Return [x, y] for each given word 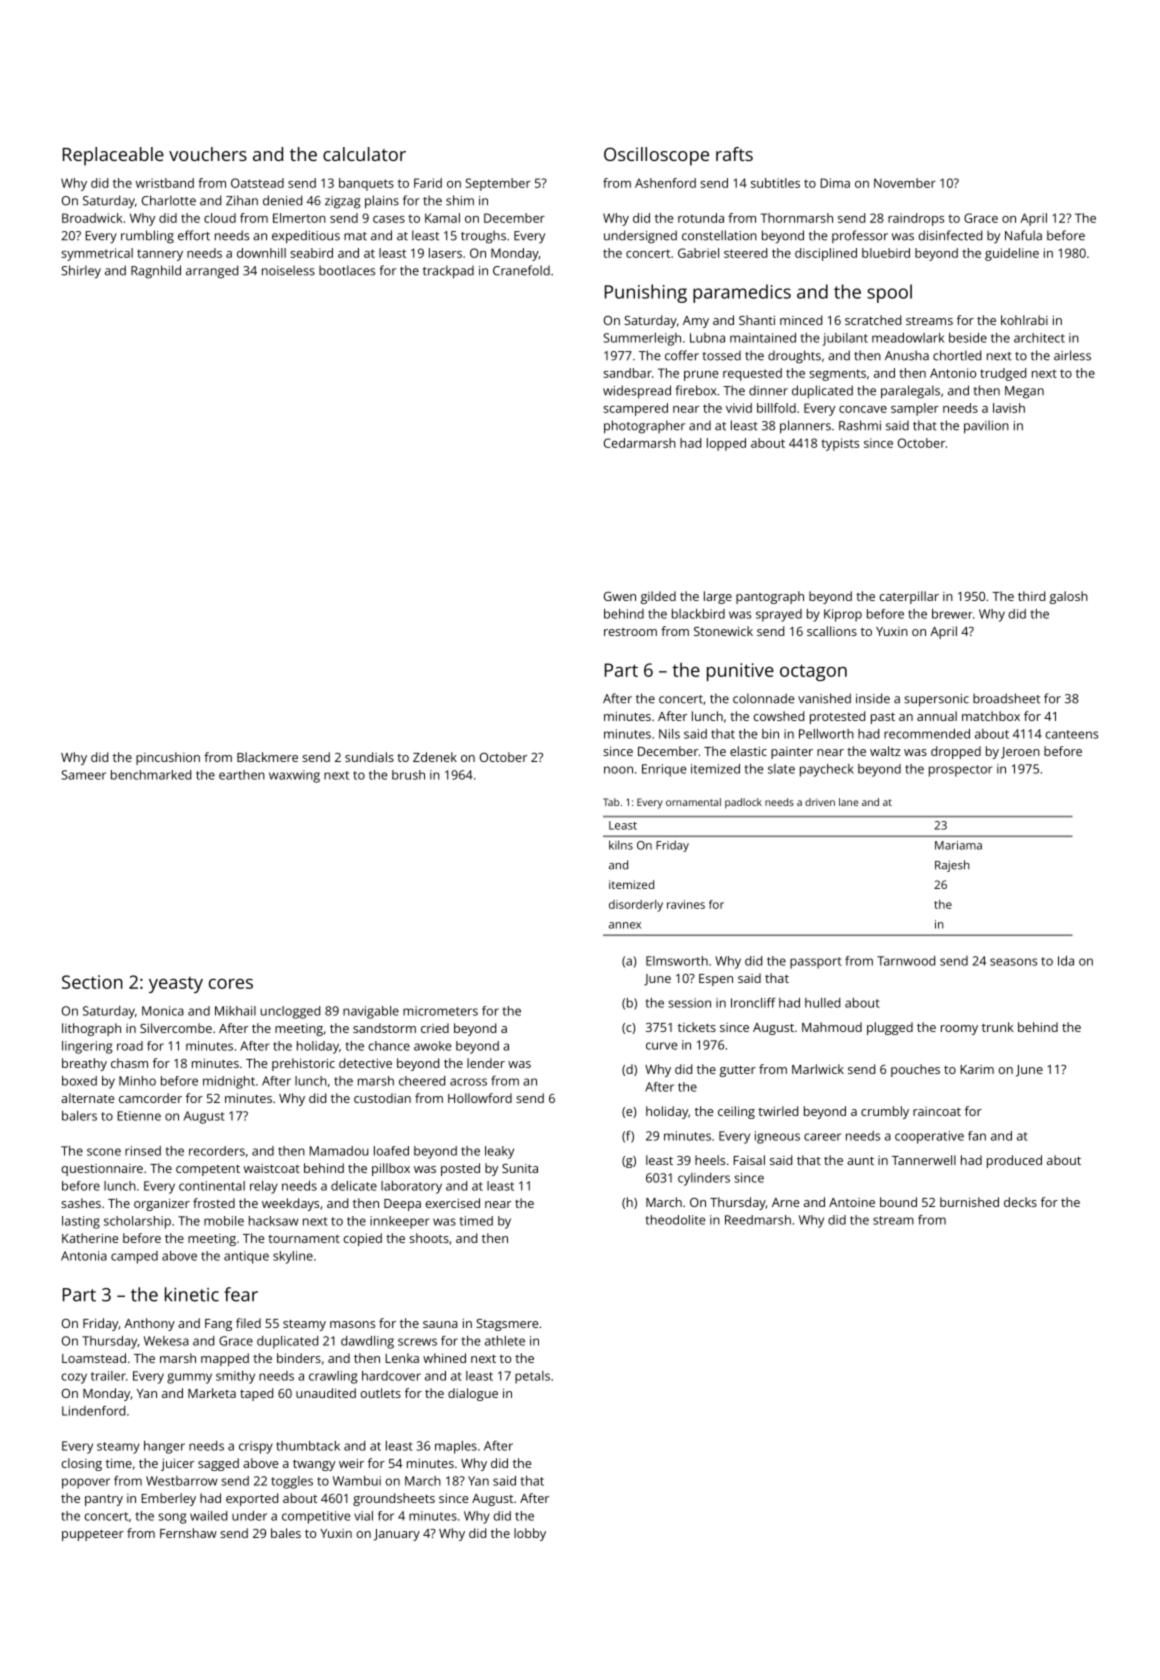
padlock [743, 803]
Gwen [620, 596]
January [397, 1535]
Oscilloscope [656, 156]
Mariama [958, 845]
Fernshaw [188, 1533]
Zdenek [435, 757]
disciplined [826, 254]
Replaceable [113, 156]
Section [92, 982]
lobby [530, 1534]
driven [820, 802]
